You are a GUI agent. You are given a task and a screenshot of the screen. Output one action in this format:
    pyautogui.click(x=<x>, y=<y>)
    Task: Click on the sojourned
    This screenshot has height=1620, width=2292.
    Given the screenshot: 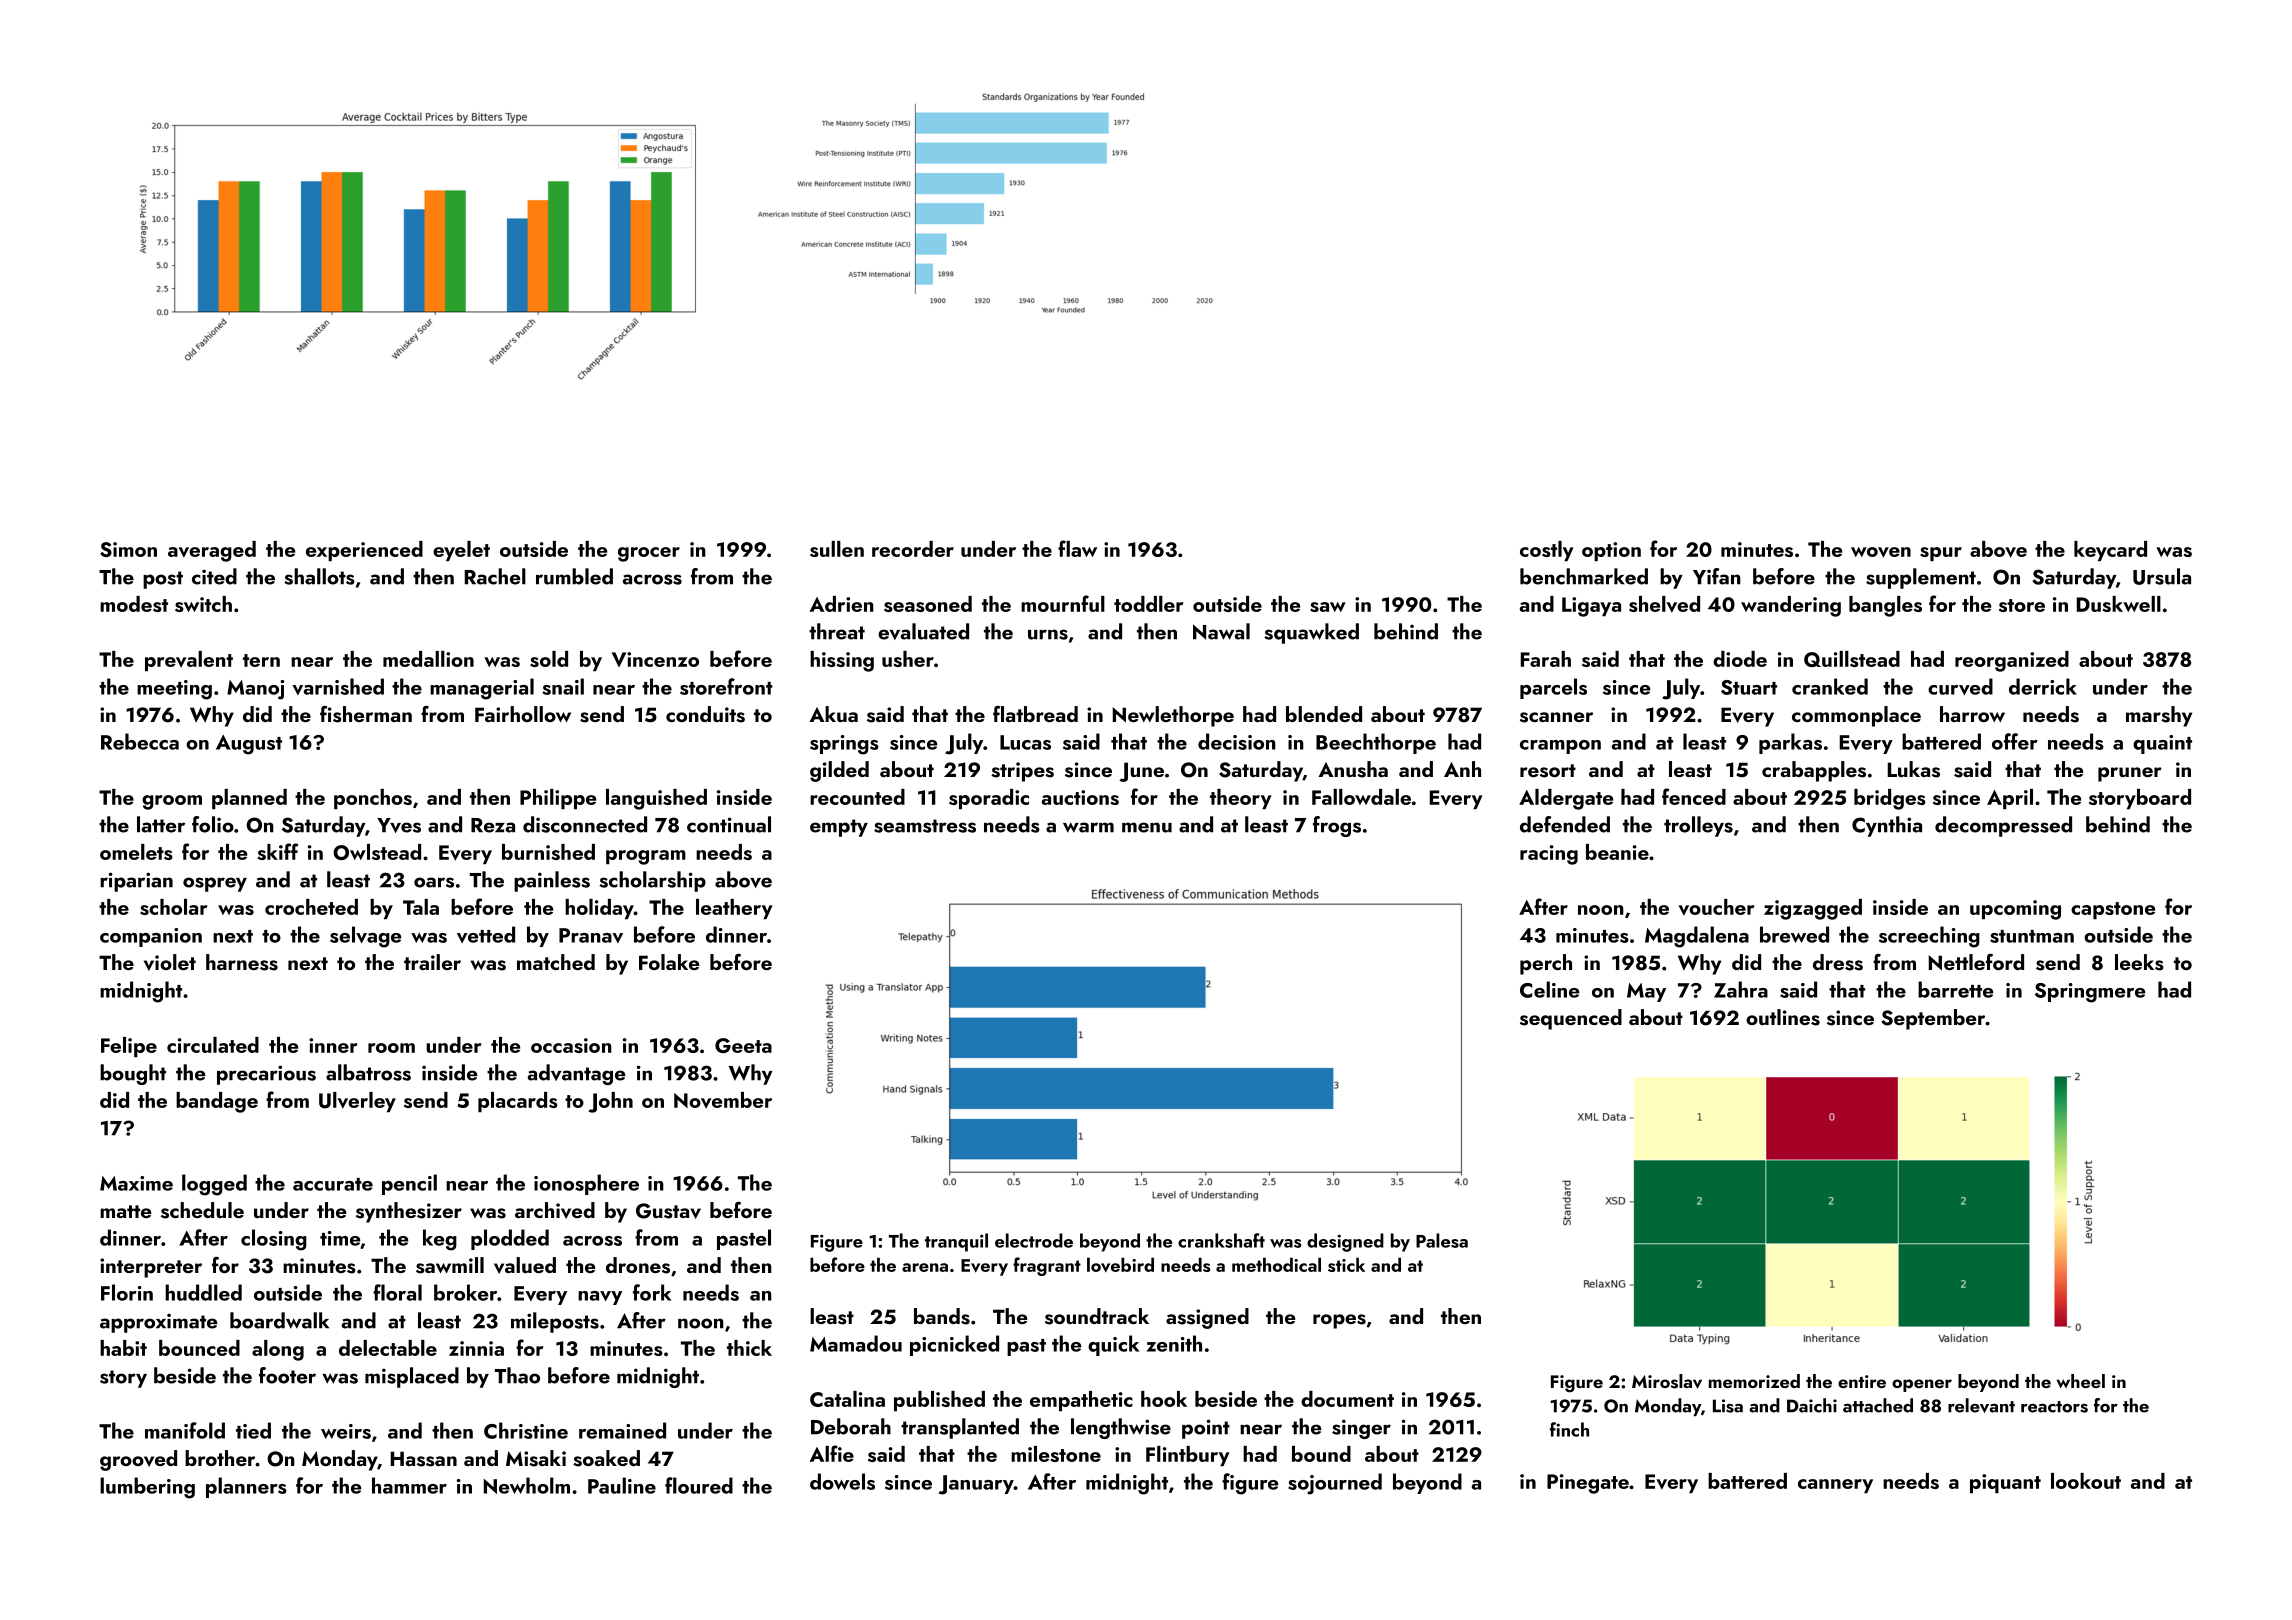 What is the action you would take?
    pyautogui.click(x=1335, y=1484)
